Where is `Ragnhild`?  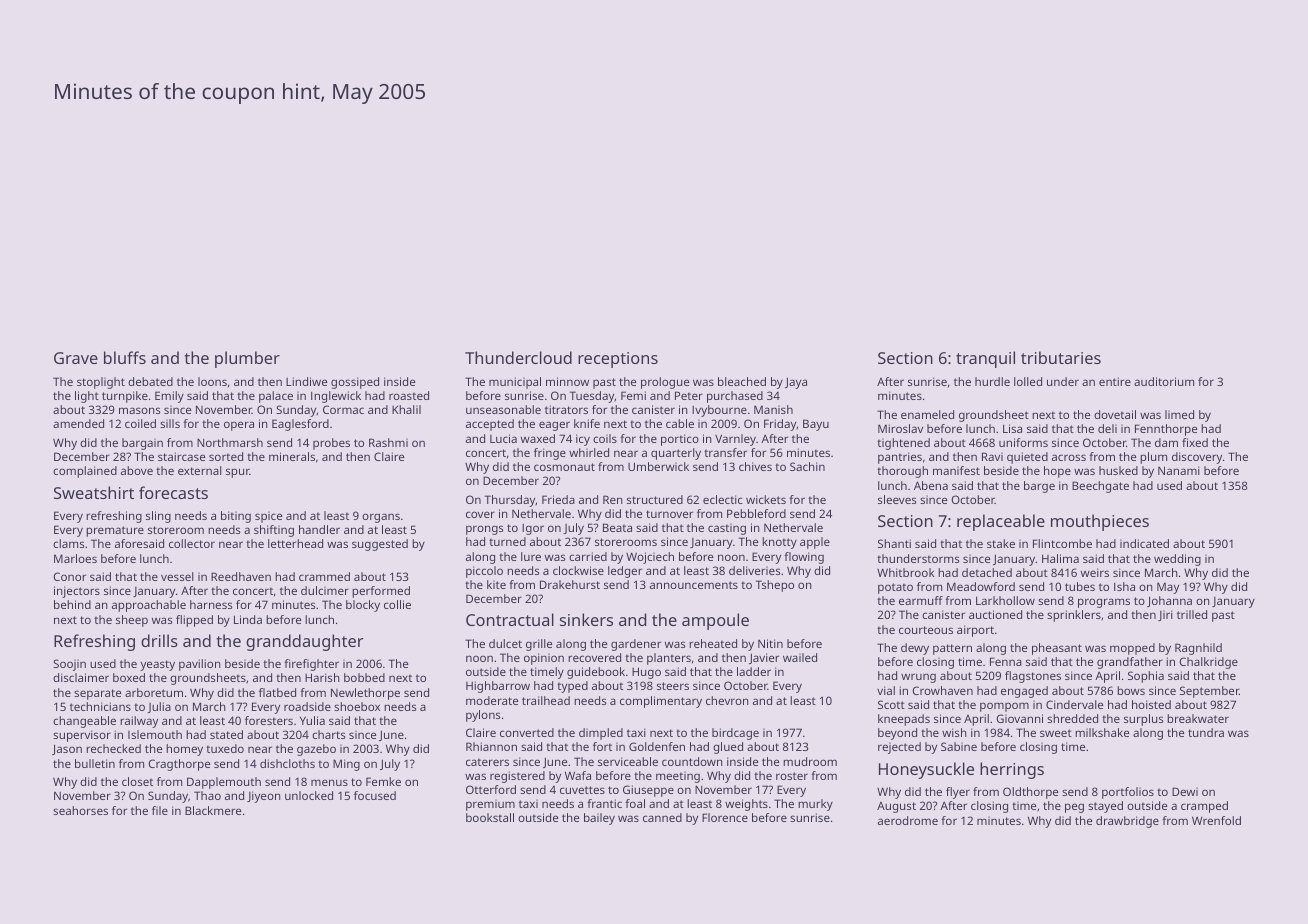
Ragnhild is located at coordinates (1198, 649).
